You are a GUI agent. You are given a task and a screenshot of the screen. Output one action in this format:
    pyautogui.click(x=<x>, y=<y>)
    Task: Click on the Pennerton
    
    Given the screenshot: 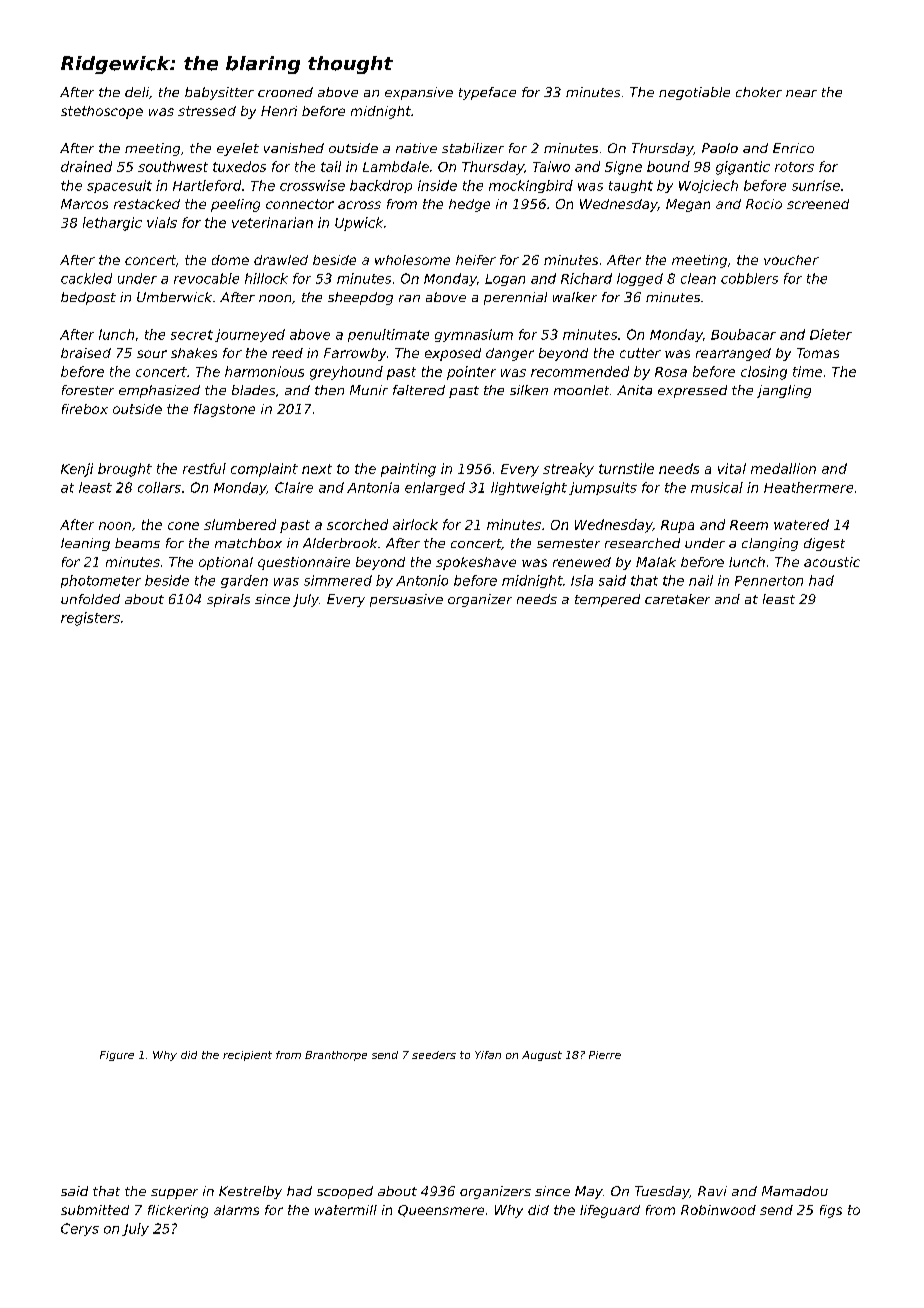 What is the action you would take?
    pyautogui.click(x=769, y=581)
